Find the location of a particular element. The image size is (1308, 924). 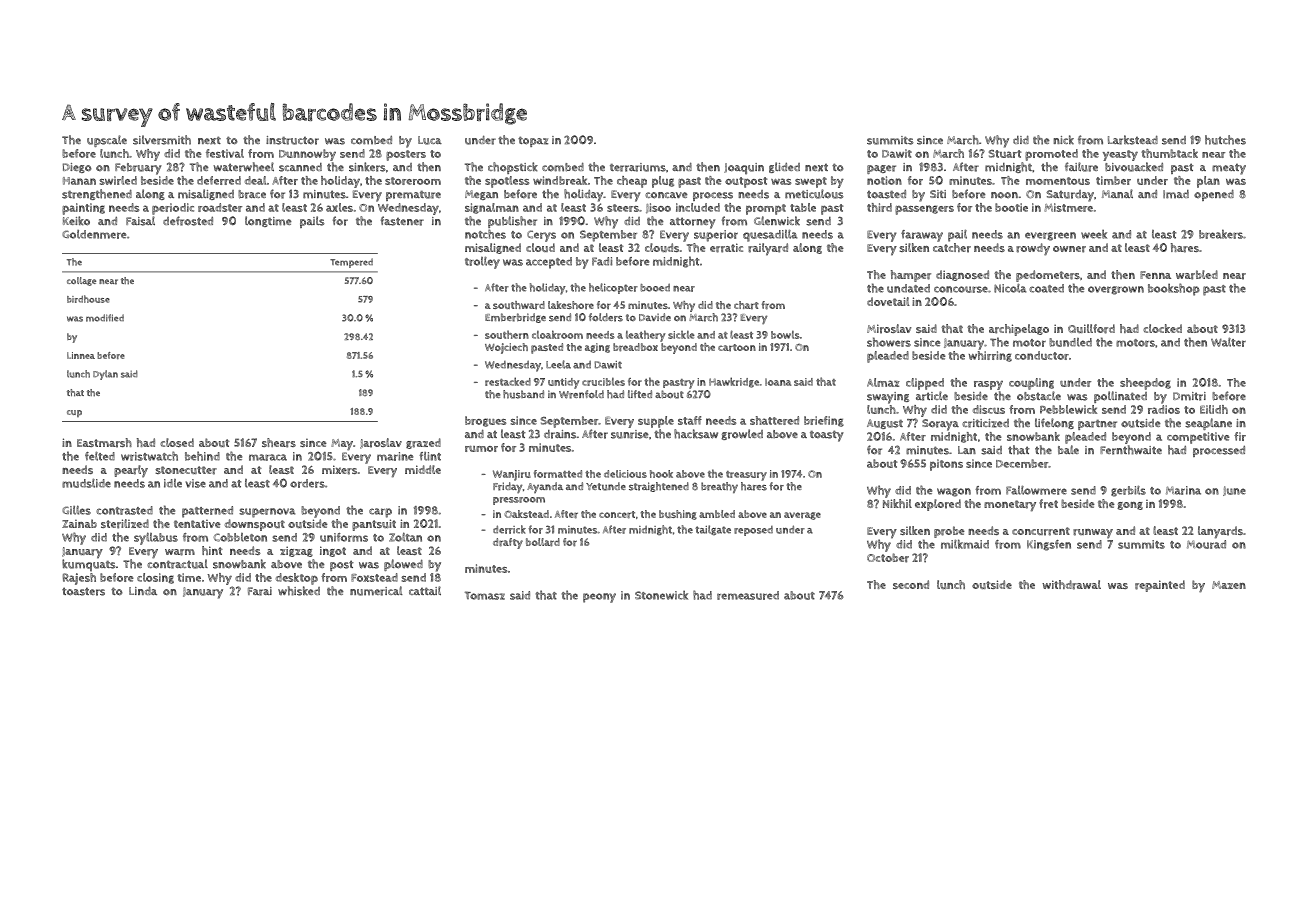

southern is located at coordinates (507, 334).
